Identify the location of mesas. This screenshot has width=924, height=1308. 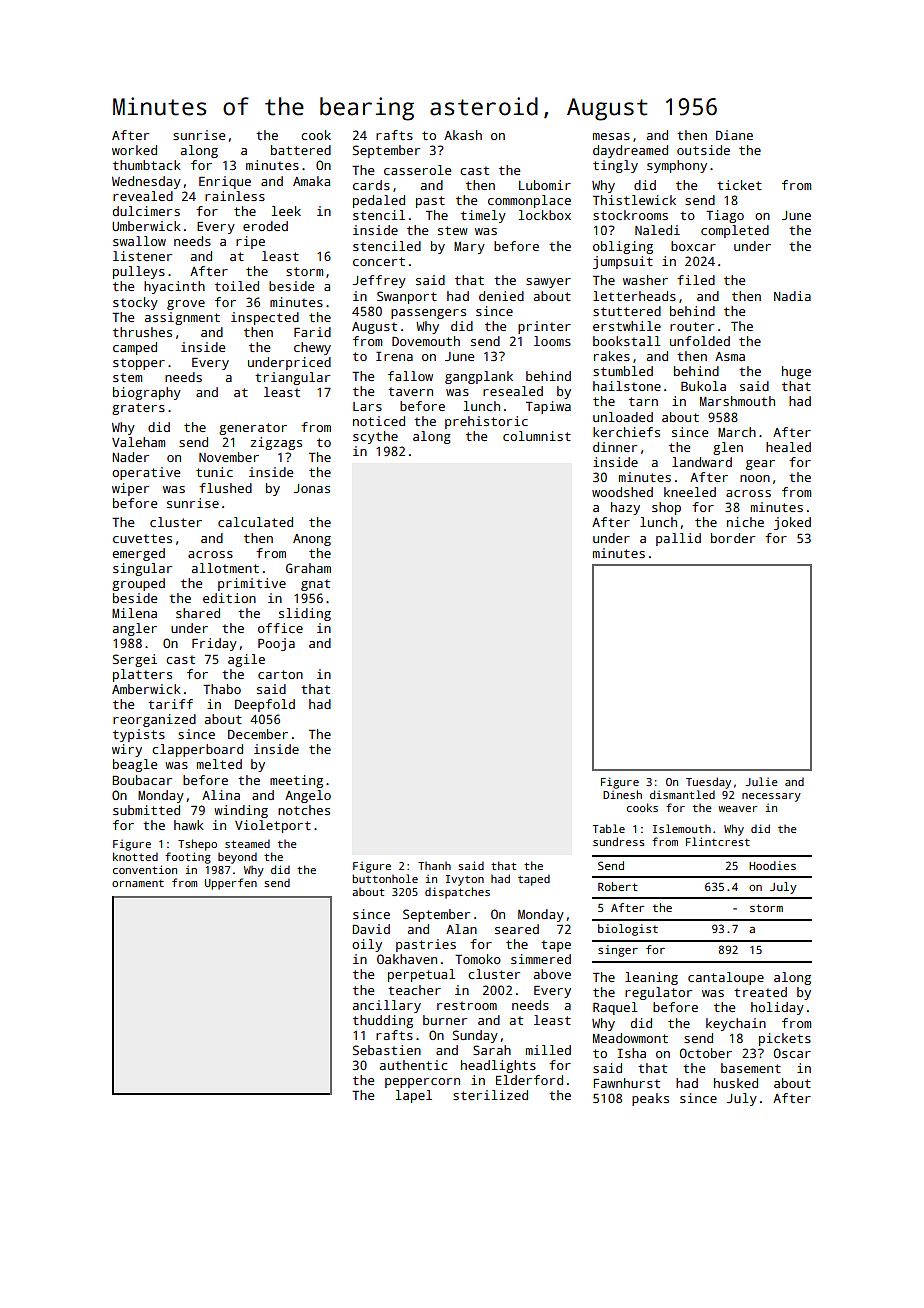
(611, 136).
